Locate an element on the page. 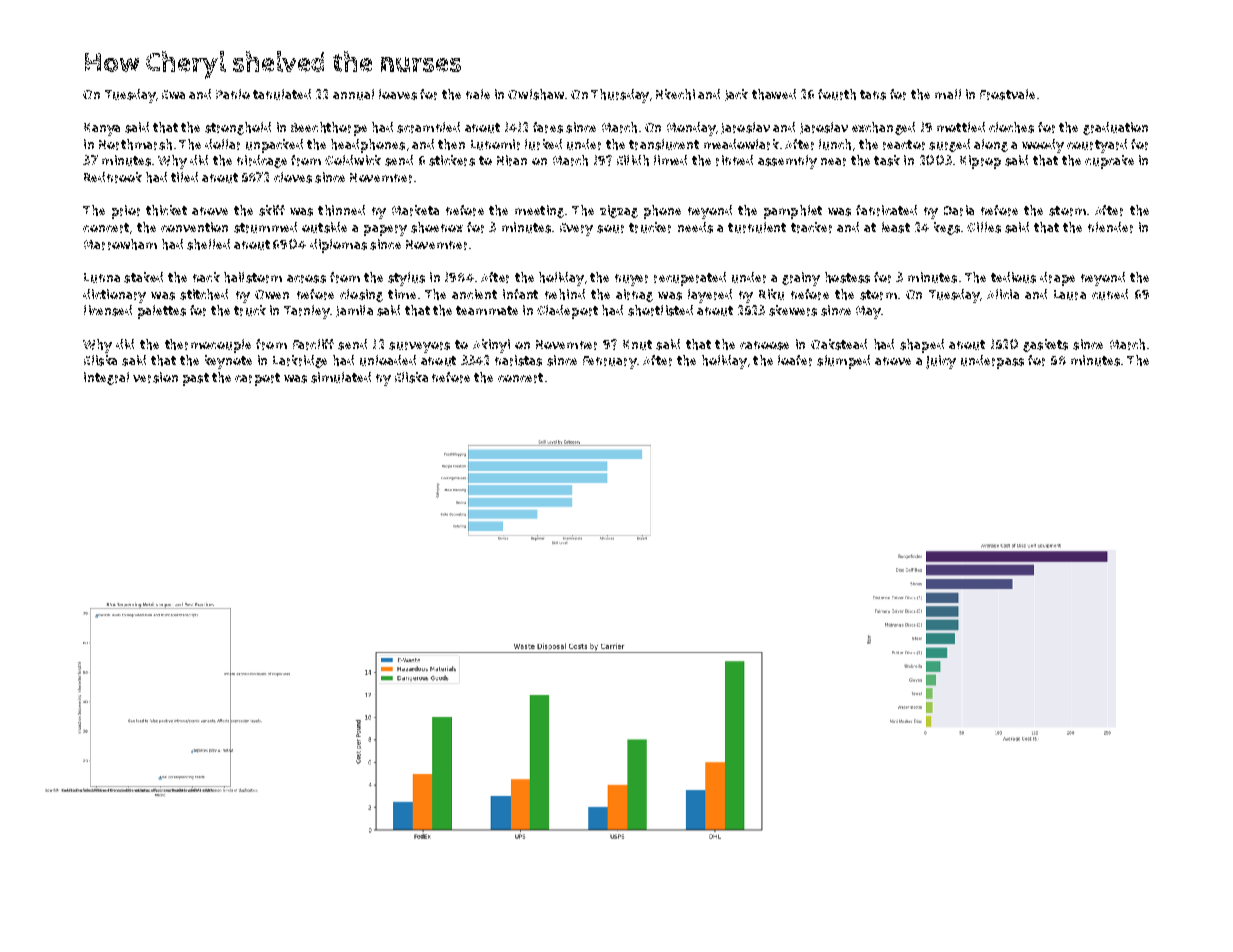 Image resolution: width=1233 pixels, height=952 pixels. Knut is located at coordinates (637, 345).
